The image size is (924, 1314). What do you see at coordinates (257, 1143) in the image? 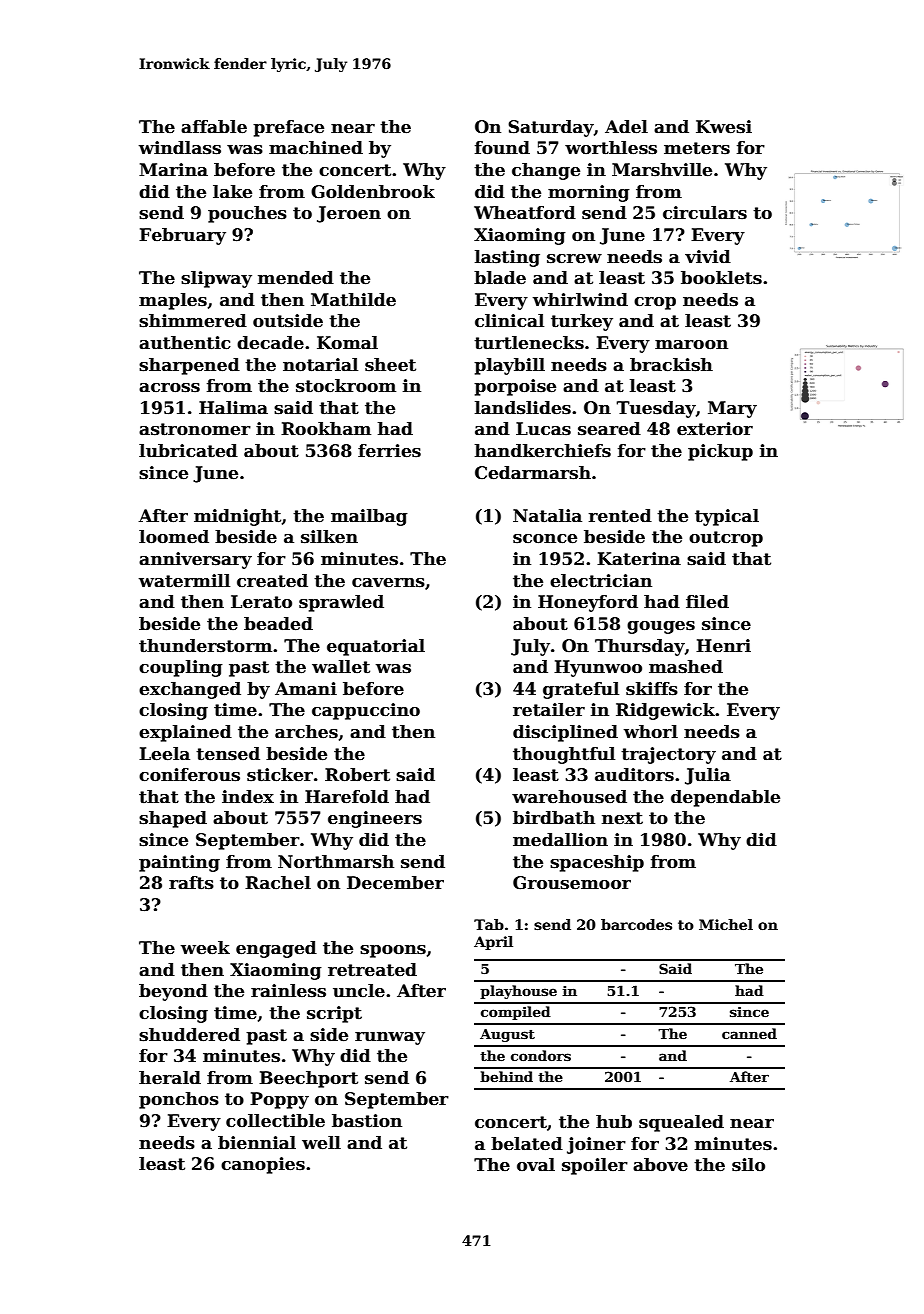
I see `biennial` at bounding box center [257, 1143].
